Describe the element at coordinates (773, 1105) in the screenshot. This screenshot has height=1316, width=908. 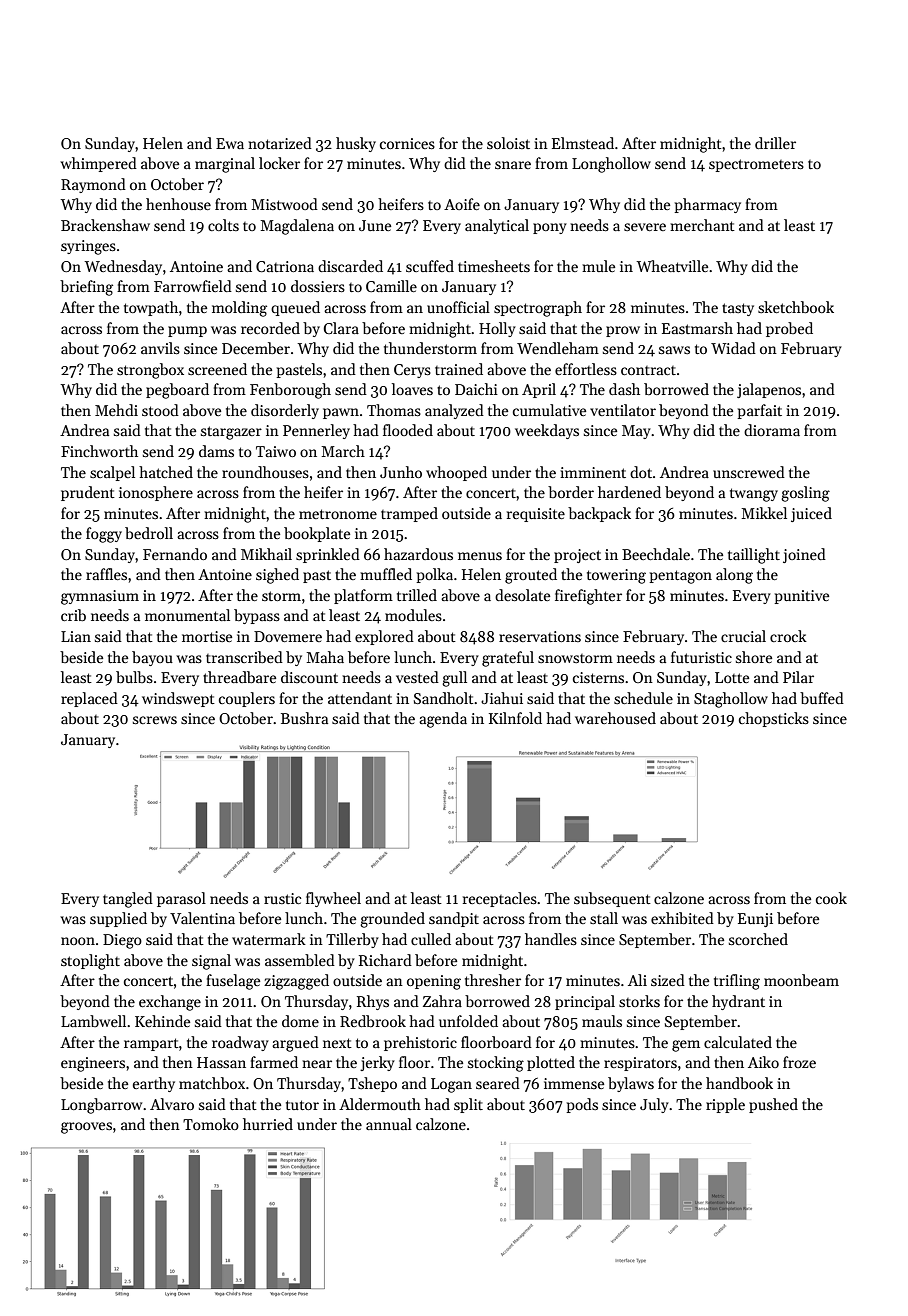
I see `pushed` at that location.
